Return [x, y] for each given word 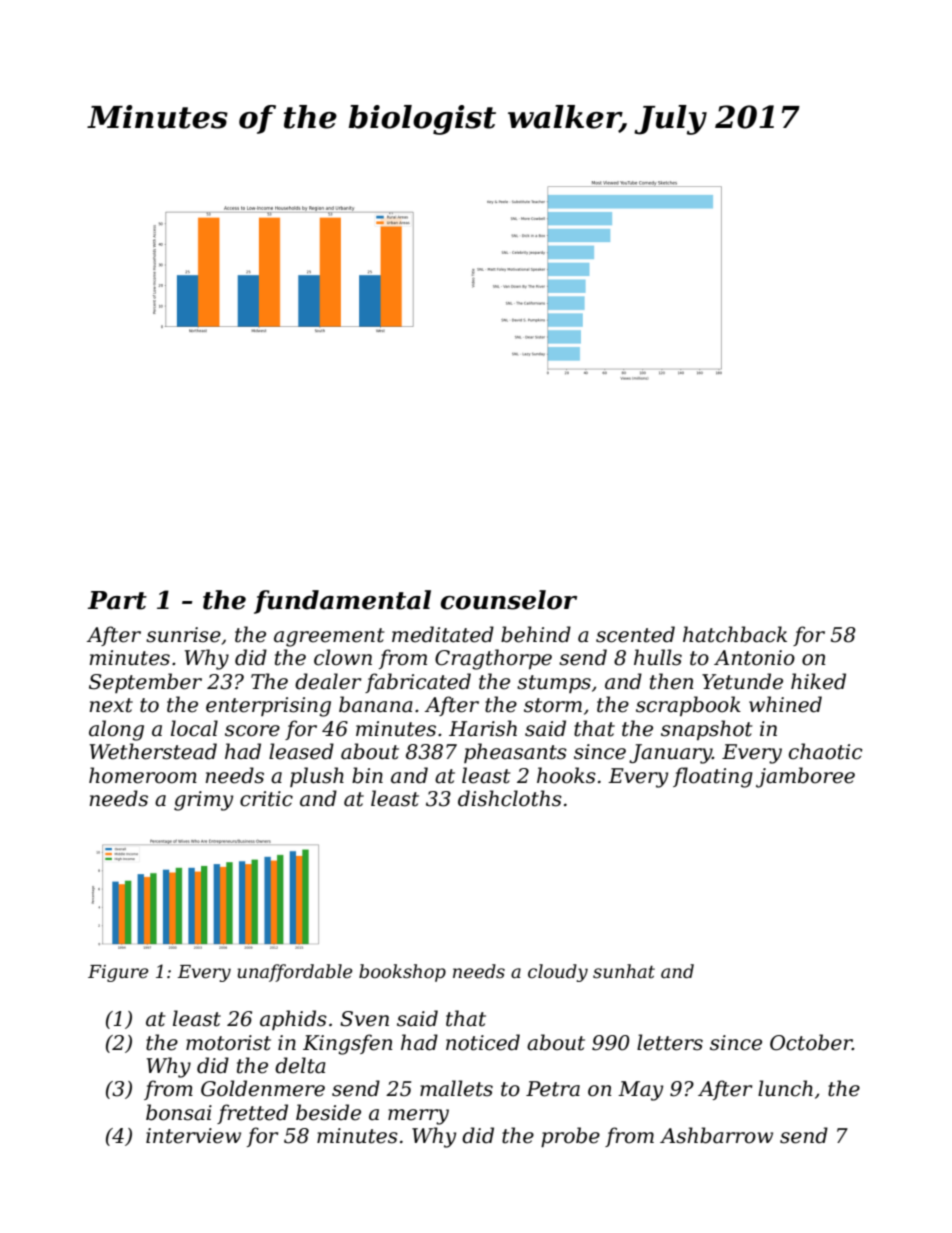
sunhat [624, 971]
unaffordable [294, 973]
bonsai [179, 1112]
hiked [818, 681]
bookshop [402, 973]
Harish [483, 728]
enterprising [268, 707]
